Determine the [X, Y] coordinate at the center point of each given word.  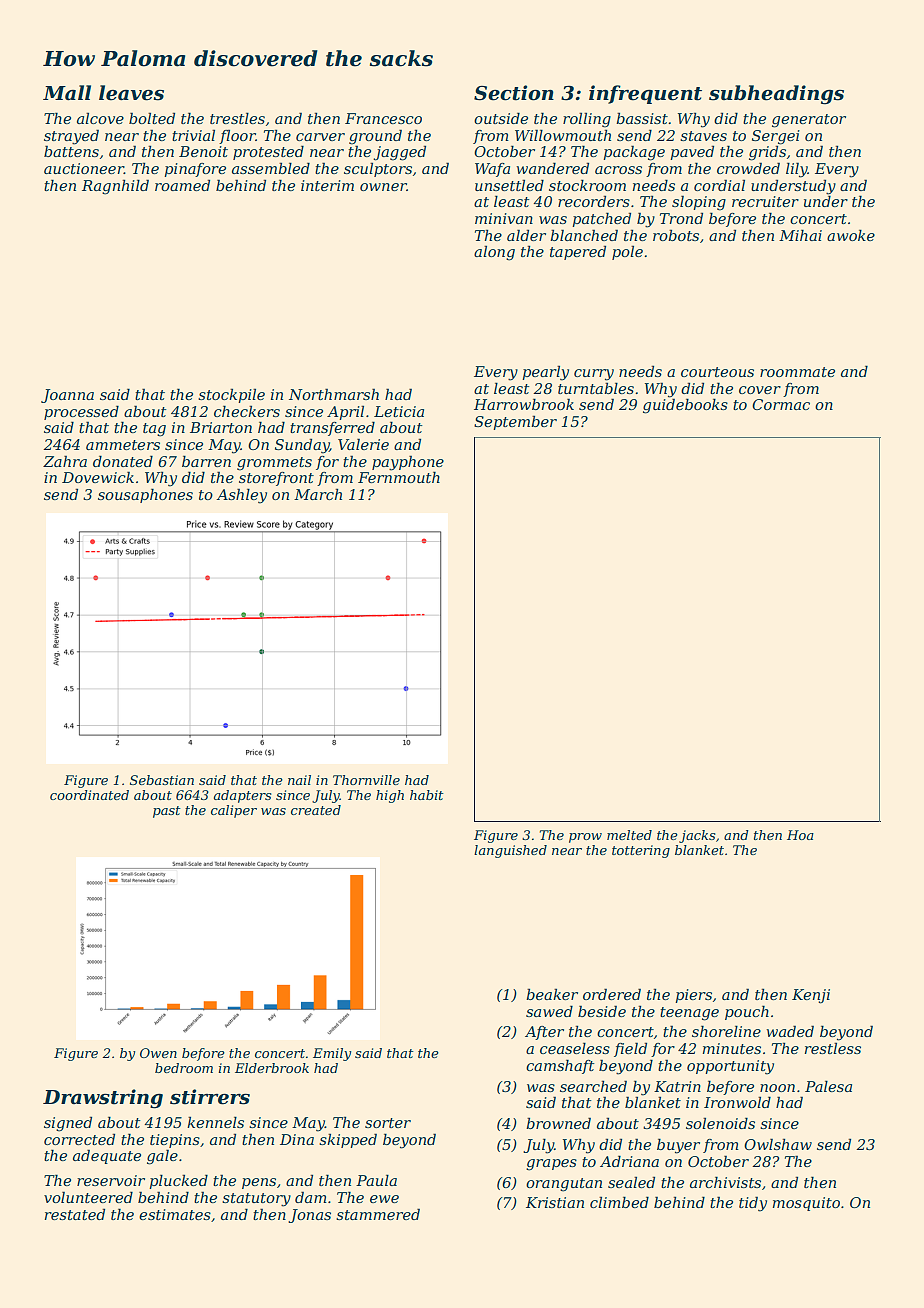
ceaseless [575, 1048]
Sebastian [162, 780]
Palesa [828, 1086]
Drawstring [103, 1099]
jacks [697, 836]
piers [694, 996]
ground [375, 137]
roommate [797, 372]
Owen [158, 1053]
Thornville [366, 780]
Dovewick [98, 477]
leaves [131, 93]
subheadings [776, 95]
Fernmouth [399, 477]
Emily [332, 1054]
